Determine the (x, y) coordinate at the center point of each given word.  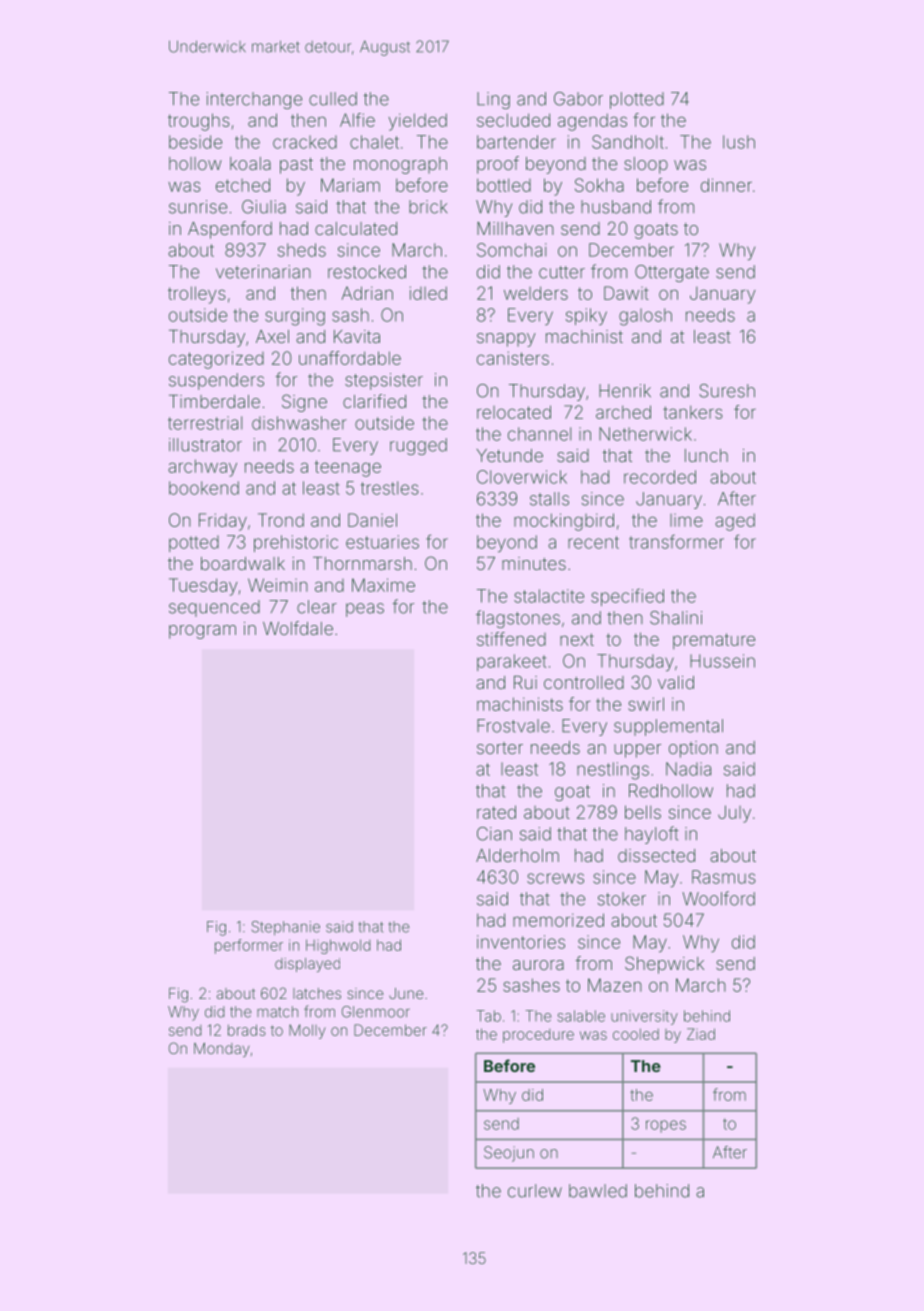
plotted (637, 100)
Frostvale (513, 726)
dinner (726, 185)
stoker (622, 899)
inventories (521, 942)
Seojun (509, 1154)
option (693, 749)
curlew (535, 1191)
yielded (417, 122)
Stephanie (286, 928)
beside (195, 142)
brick (428, 207)
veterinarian (263, 272)
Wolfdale (298, 628)
